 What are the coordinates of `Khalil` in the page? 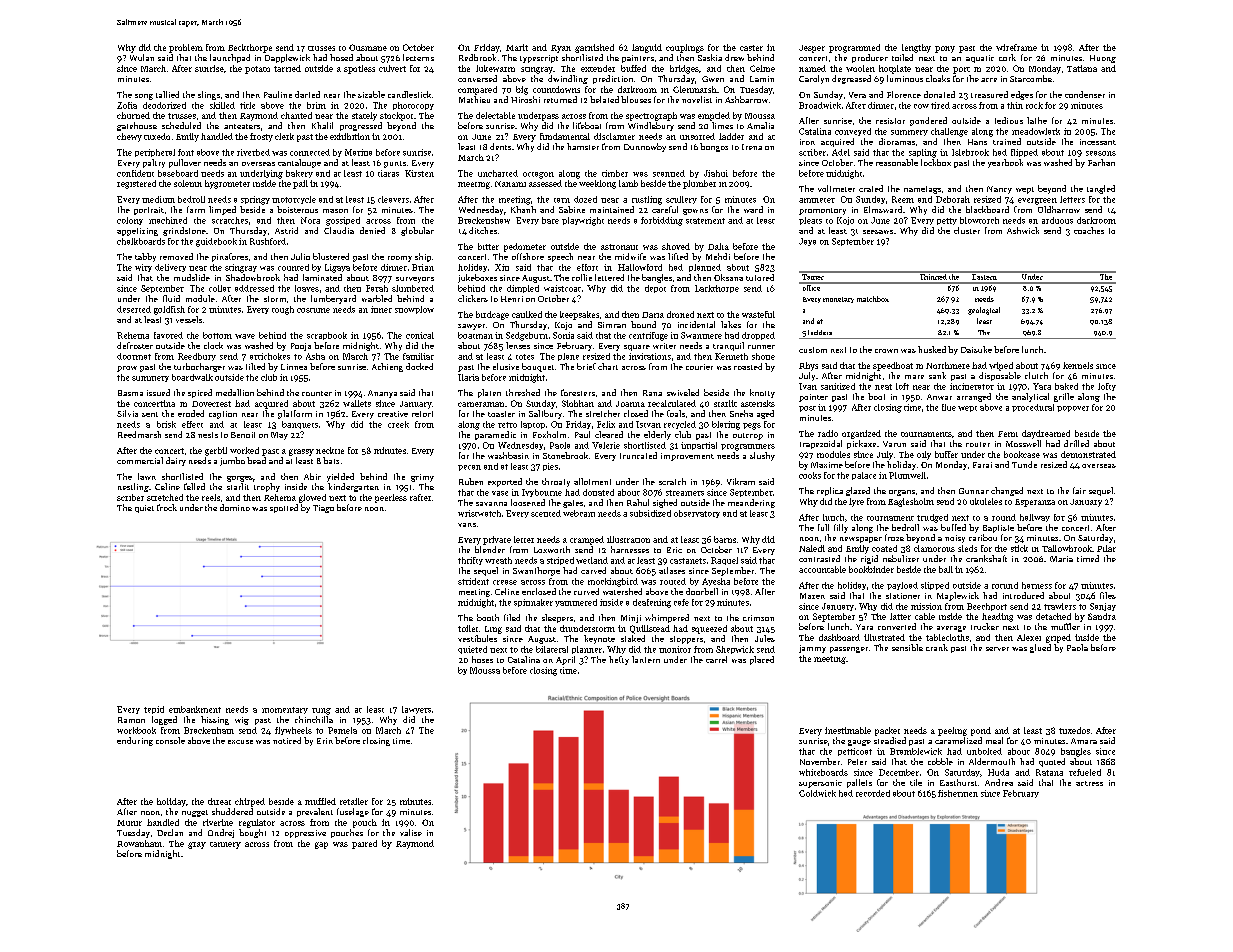 It's located at (322, 125).
